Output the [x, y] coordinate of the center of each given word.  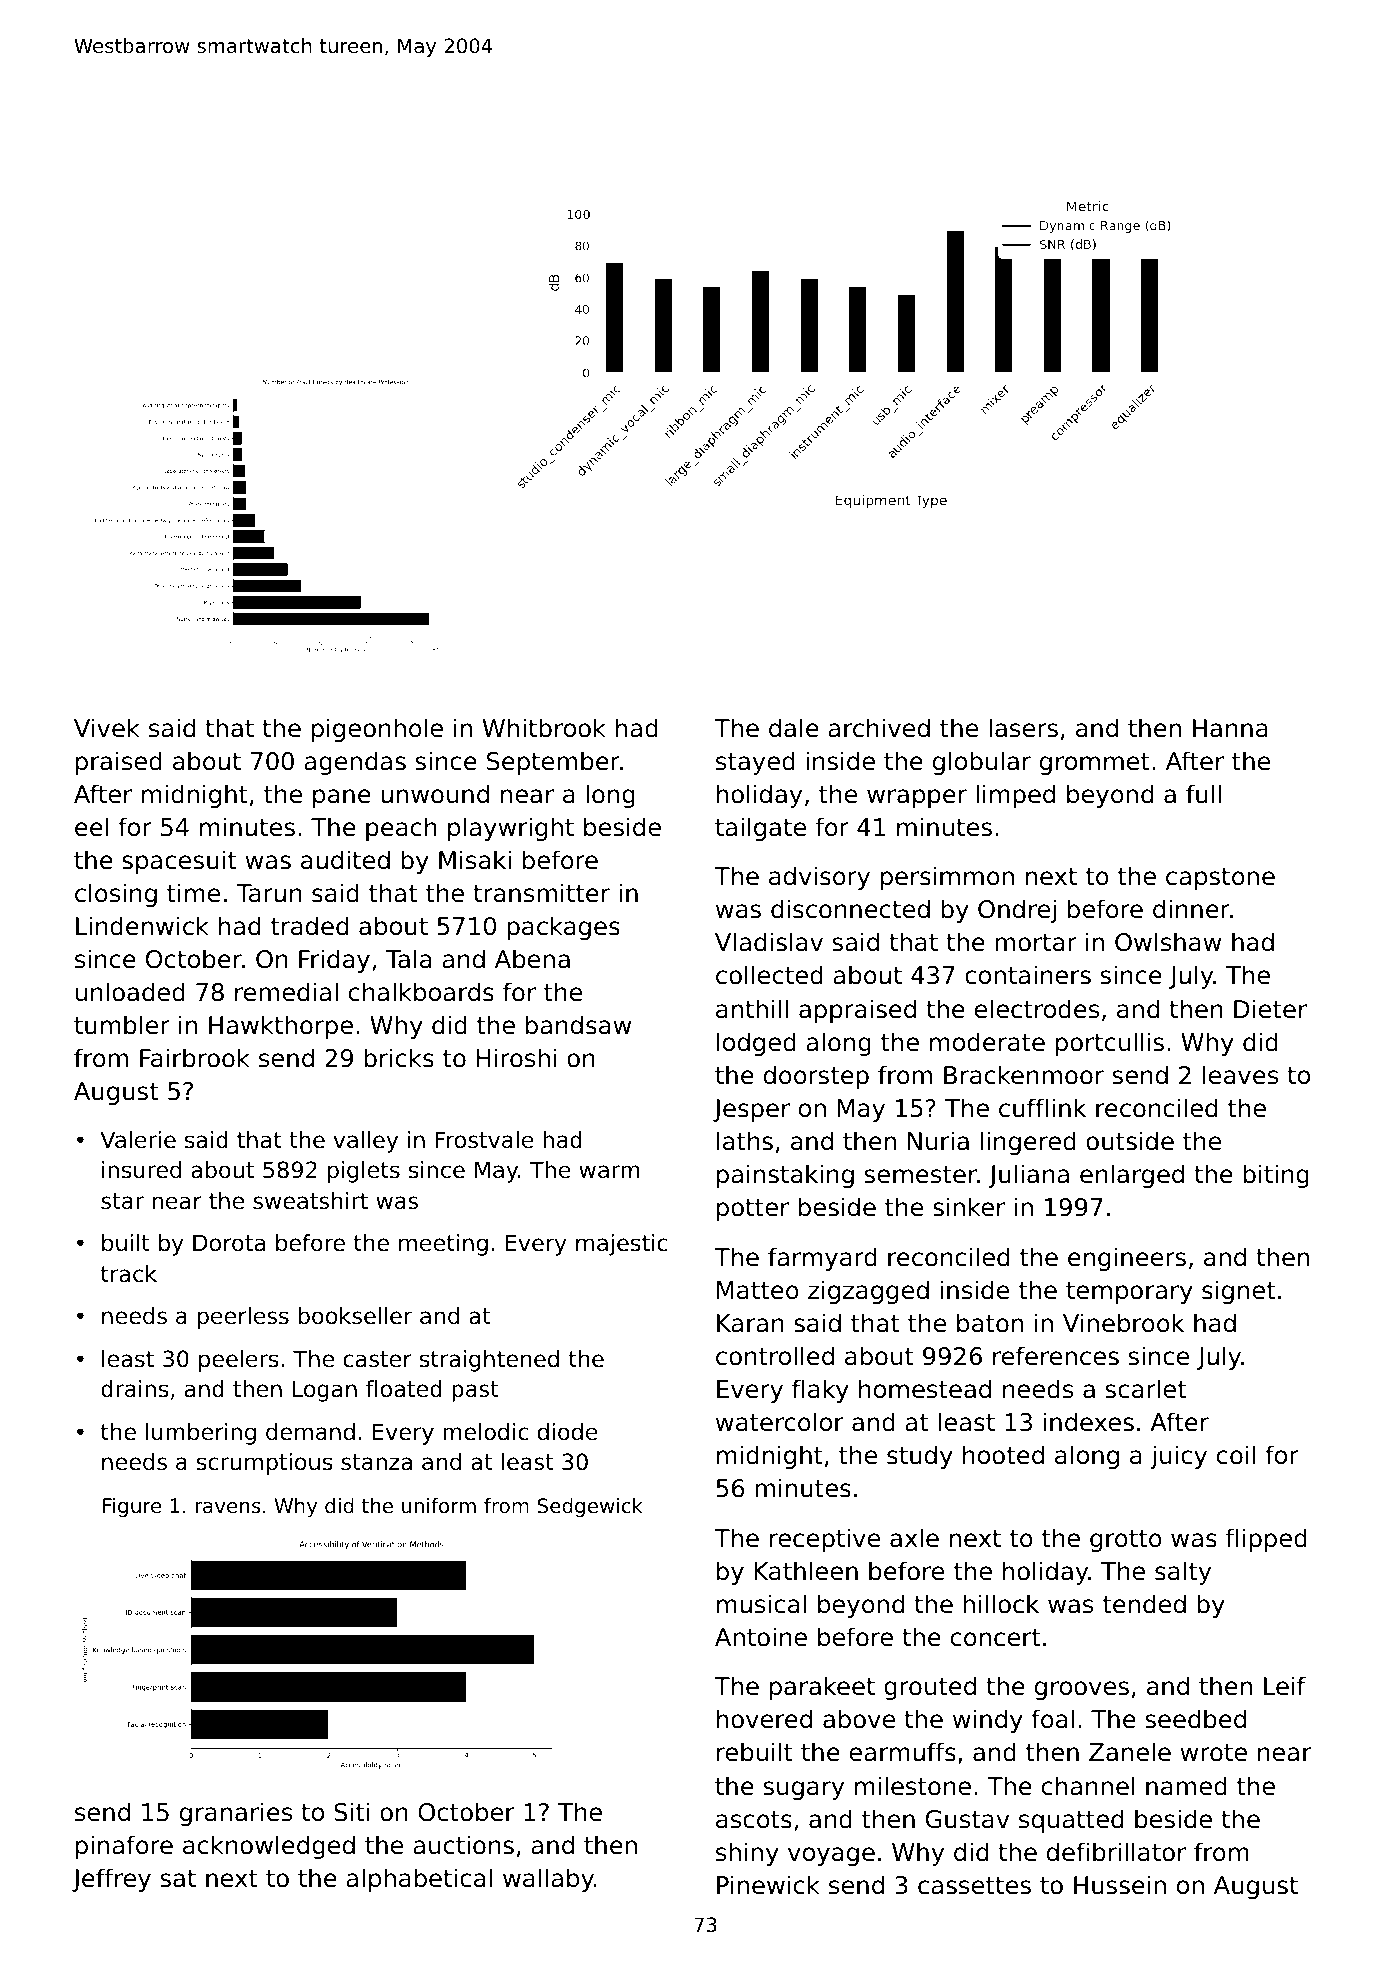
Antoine [761, 1637]
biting [1276, 1176]
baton [990, 1323]
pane [342, 798]
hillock [1001, 1604]
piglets [364, 1172]
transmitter [541, 893]
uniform [439, 1506]
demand [310, 1432]
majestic [621, 1245]
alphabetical [419, 1880]
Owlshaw [1168, 942]
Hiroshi [516, 1058]
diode [568, 1432]
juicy [1179, 1457]
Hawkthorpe [281, 1027]
